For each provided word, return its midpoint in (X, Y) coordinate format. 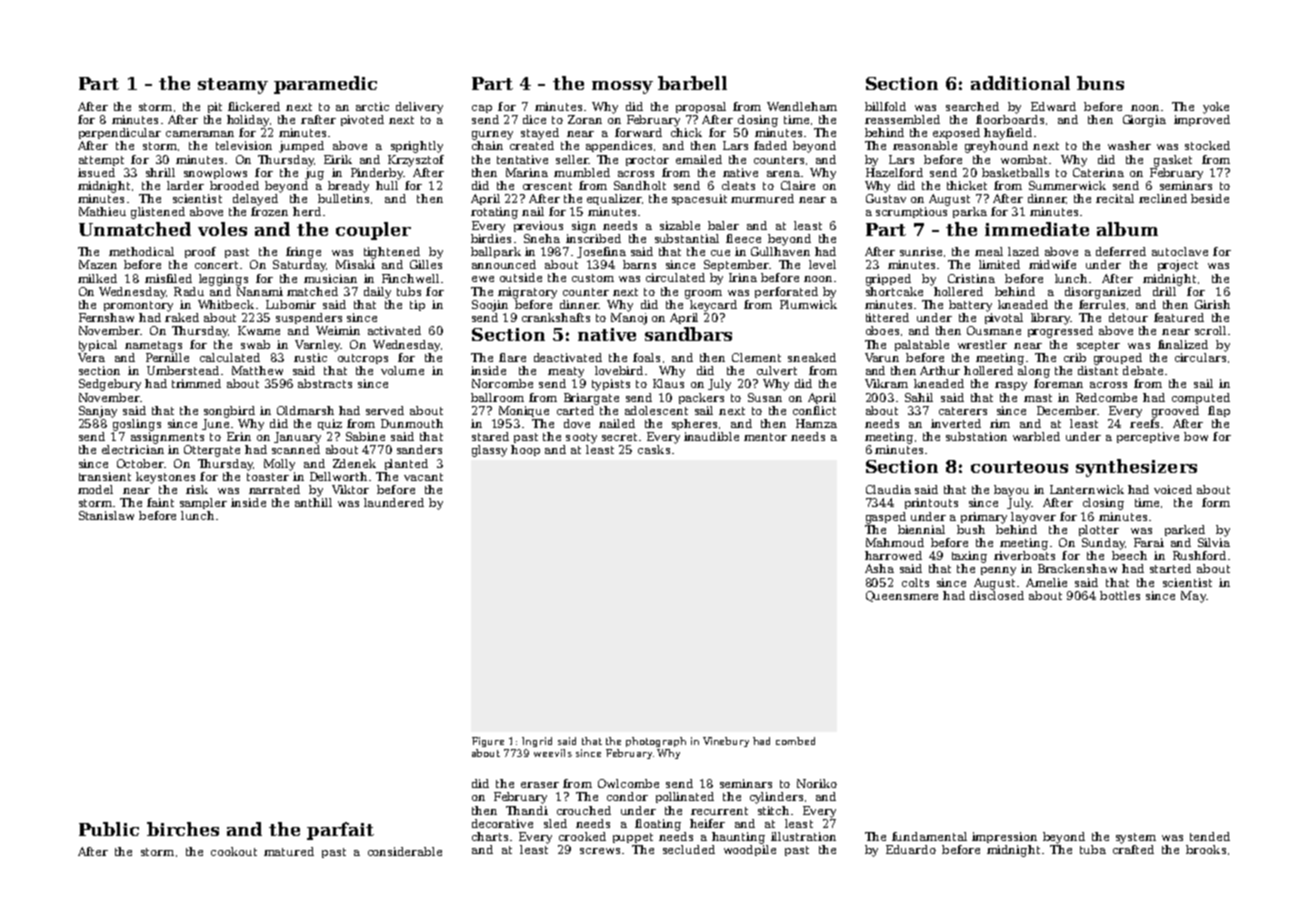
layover (1033, 518)
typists (611, 385)
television (244, 145)
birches (183, 829)
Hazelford (894, 172)
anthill (313, 502)
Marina (527, 172)
